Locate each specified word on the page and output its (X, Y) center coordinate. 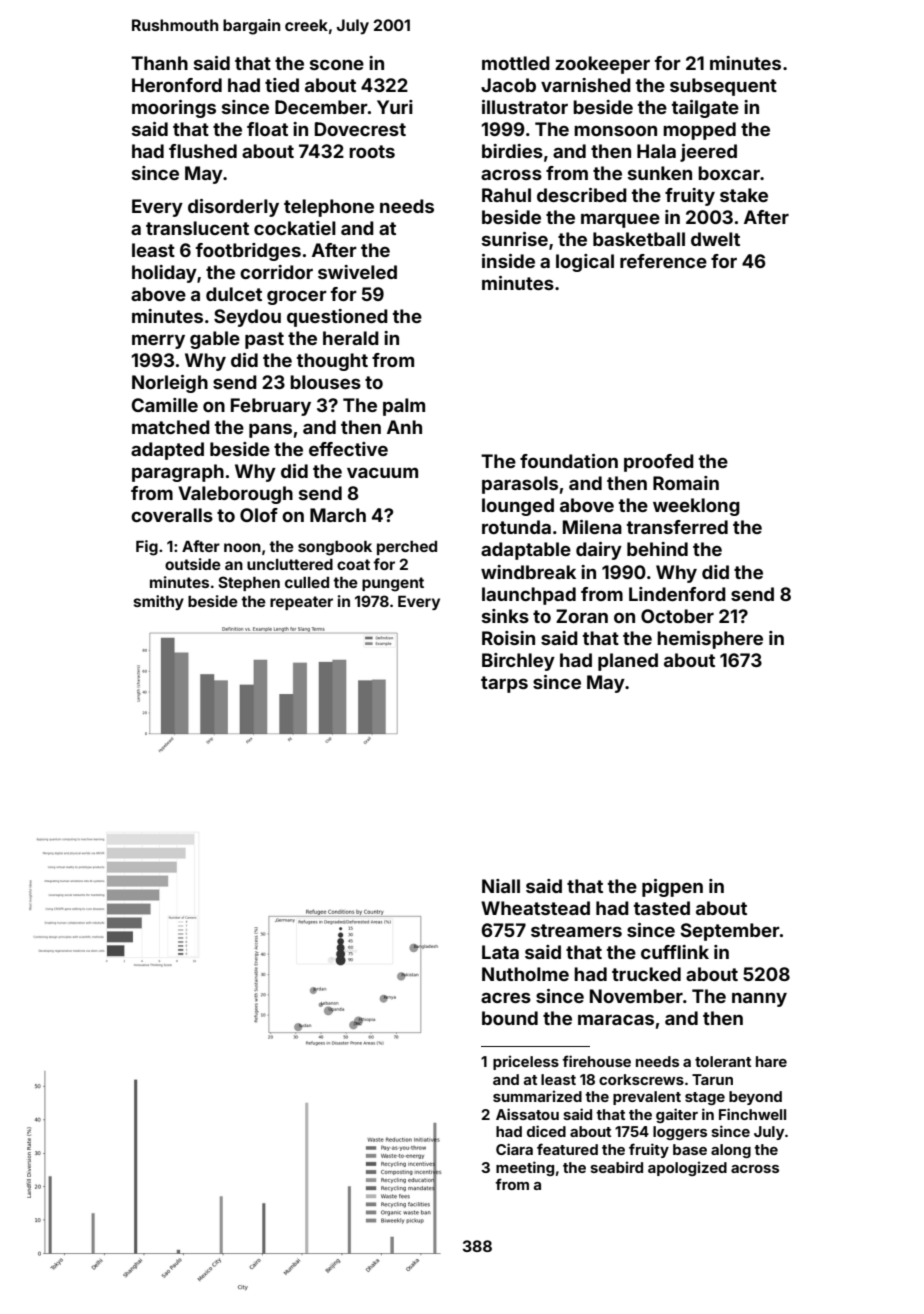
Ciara (514, 1149)
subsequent (723, 87)
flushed (203, 151)
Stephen (249, 583)
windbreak (528, 572)
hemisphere (710, 640)
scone (337, 64)
